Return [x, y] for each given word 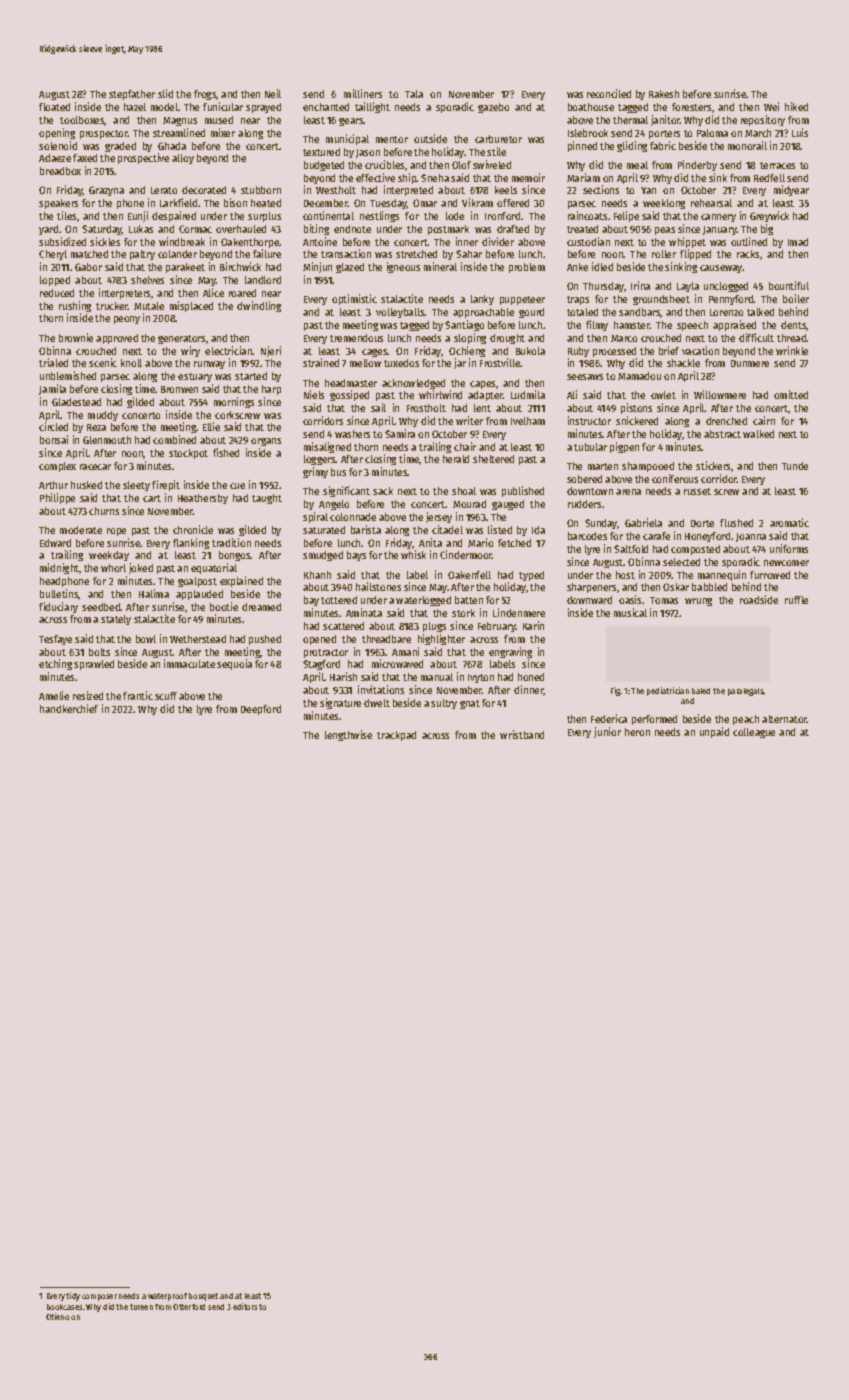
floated [54, 107]
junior [607, 732]
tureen [141, 1307]
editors [245, 1306]
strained [321, 362]
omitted [791, 394]
